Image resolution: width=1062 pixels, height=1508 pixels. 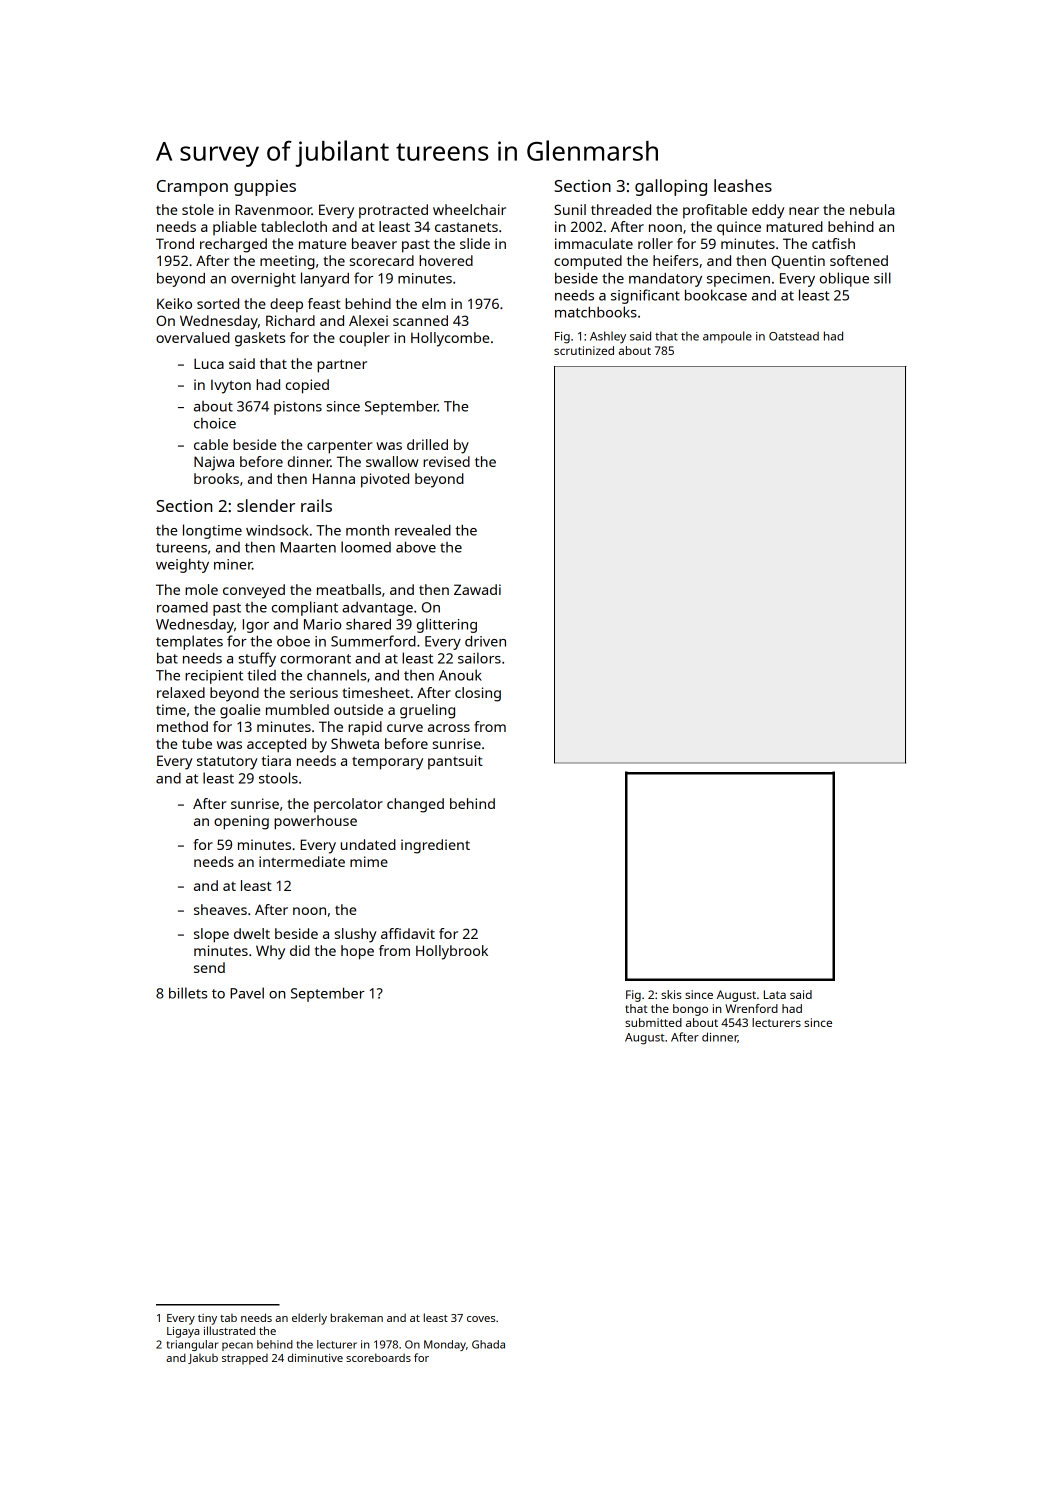 I want to click on Lata, so click(x=775, y=994).
